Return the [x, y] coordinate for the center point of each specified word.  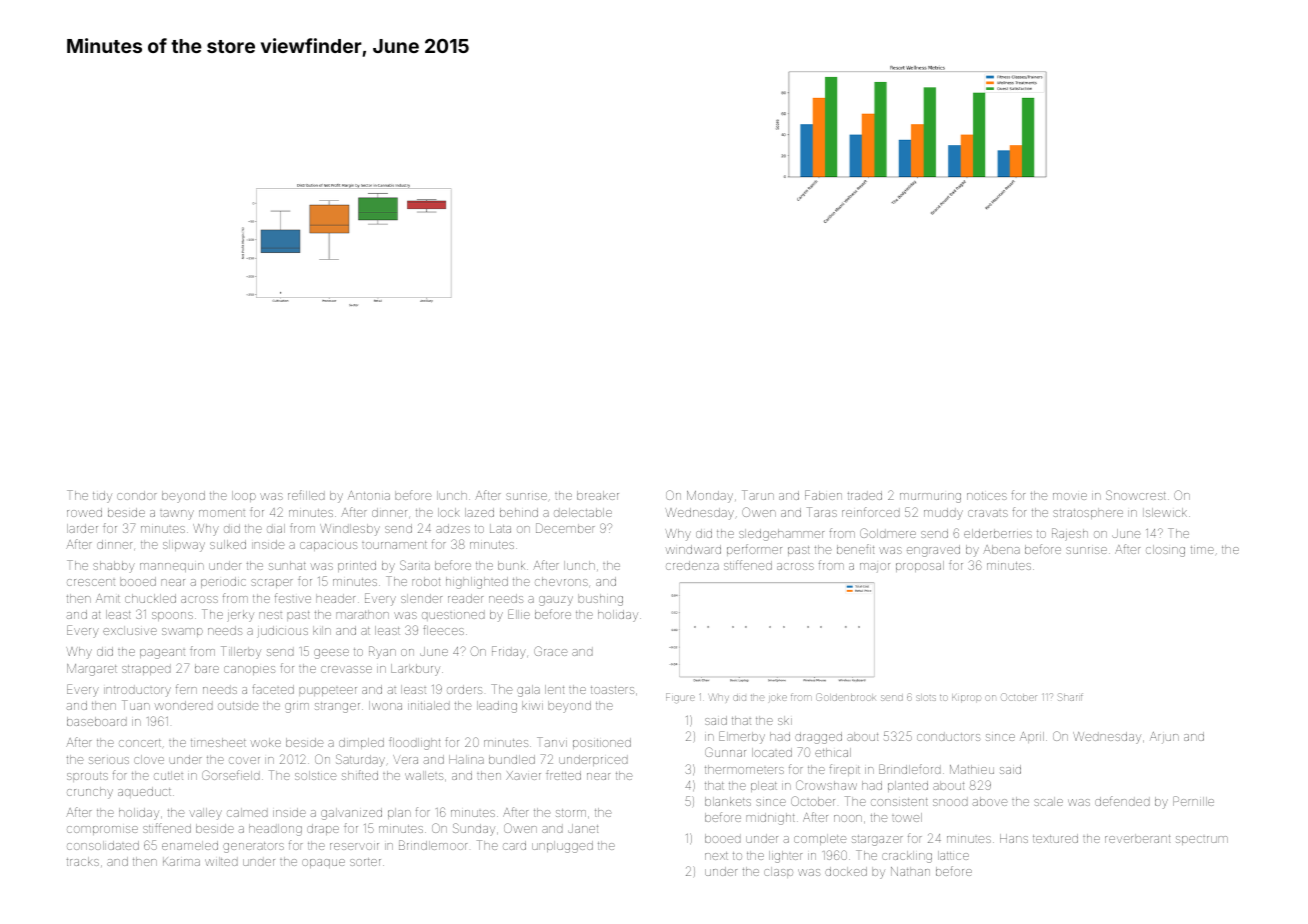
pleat [764, 786]
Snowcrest [1136, 495]
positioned [602, 743]
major [875, 567]
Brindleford [910, 769]
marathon [362, 614]
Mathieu [972, 769]
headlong [275, 830]
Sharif [1070, 697]
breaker [598, 495]
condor [137, 495]
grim [297, 708]
